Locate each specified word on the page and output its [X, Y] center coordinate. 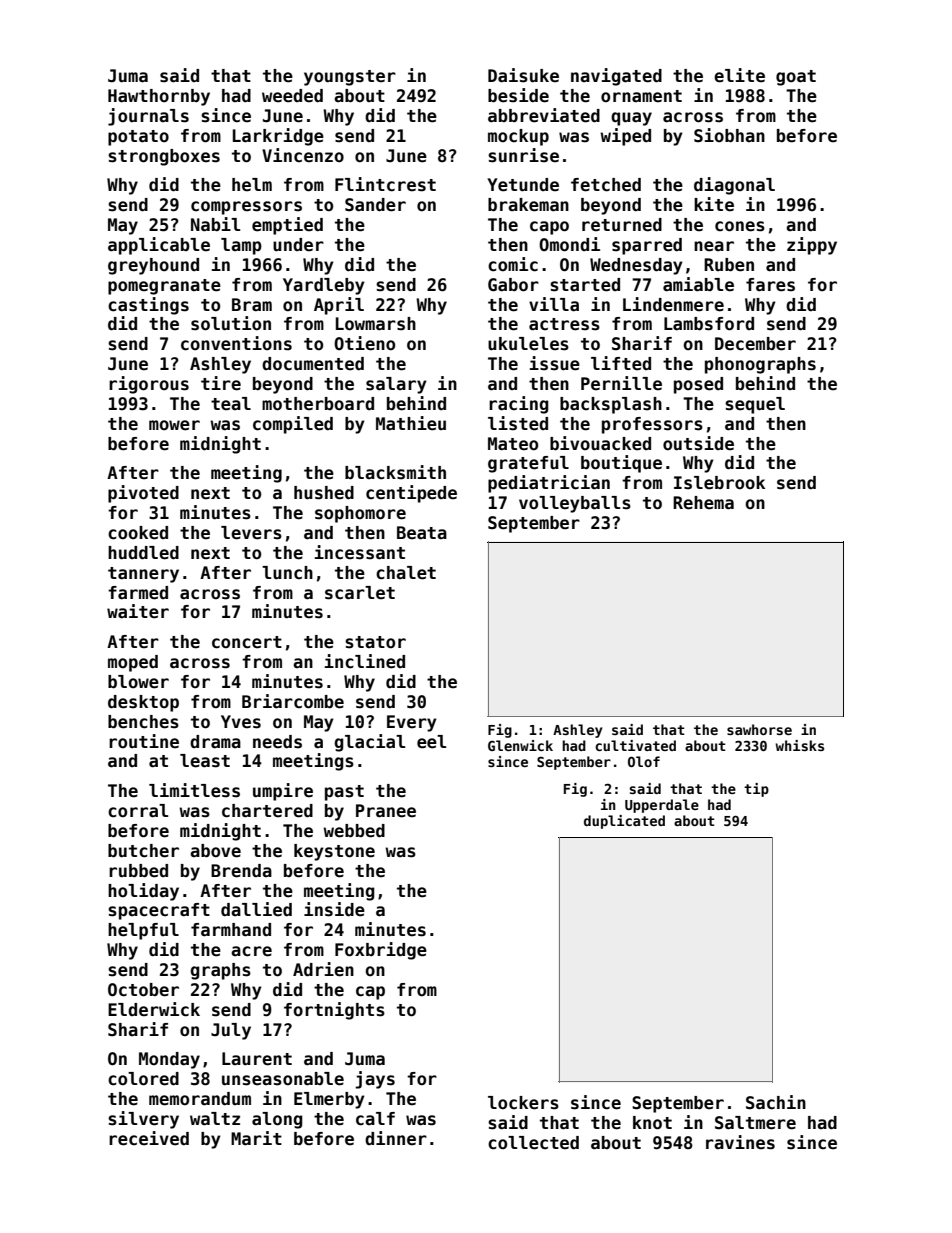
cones [740, 226]
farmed [138, 593]
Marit [256, 1138]
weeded [292, 96]
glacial [369, 743]
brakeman [528, 205]
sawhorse [759, 729]
